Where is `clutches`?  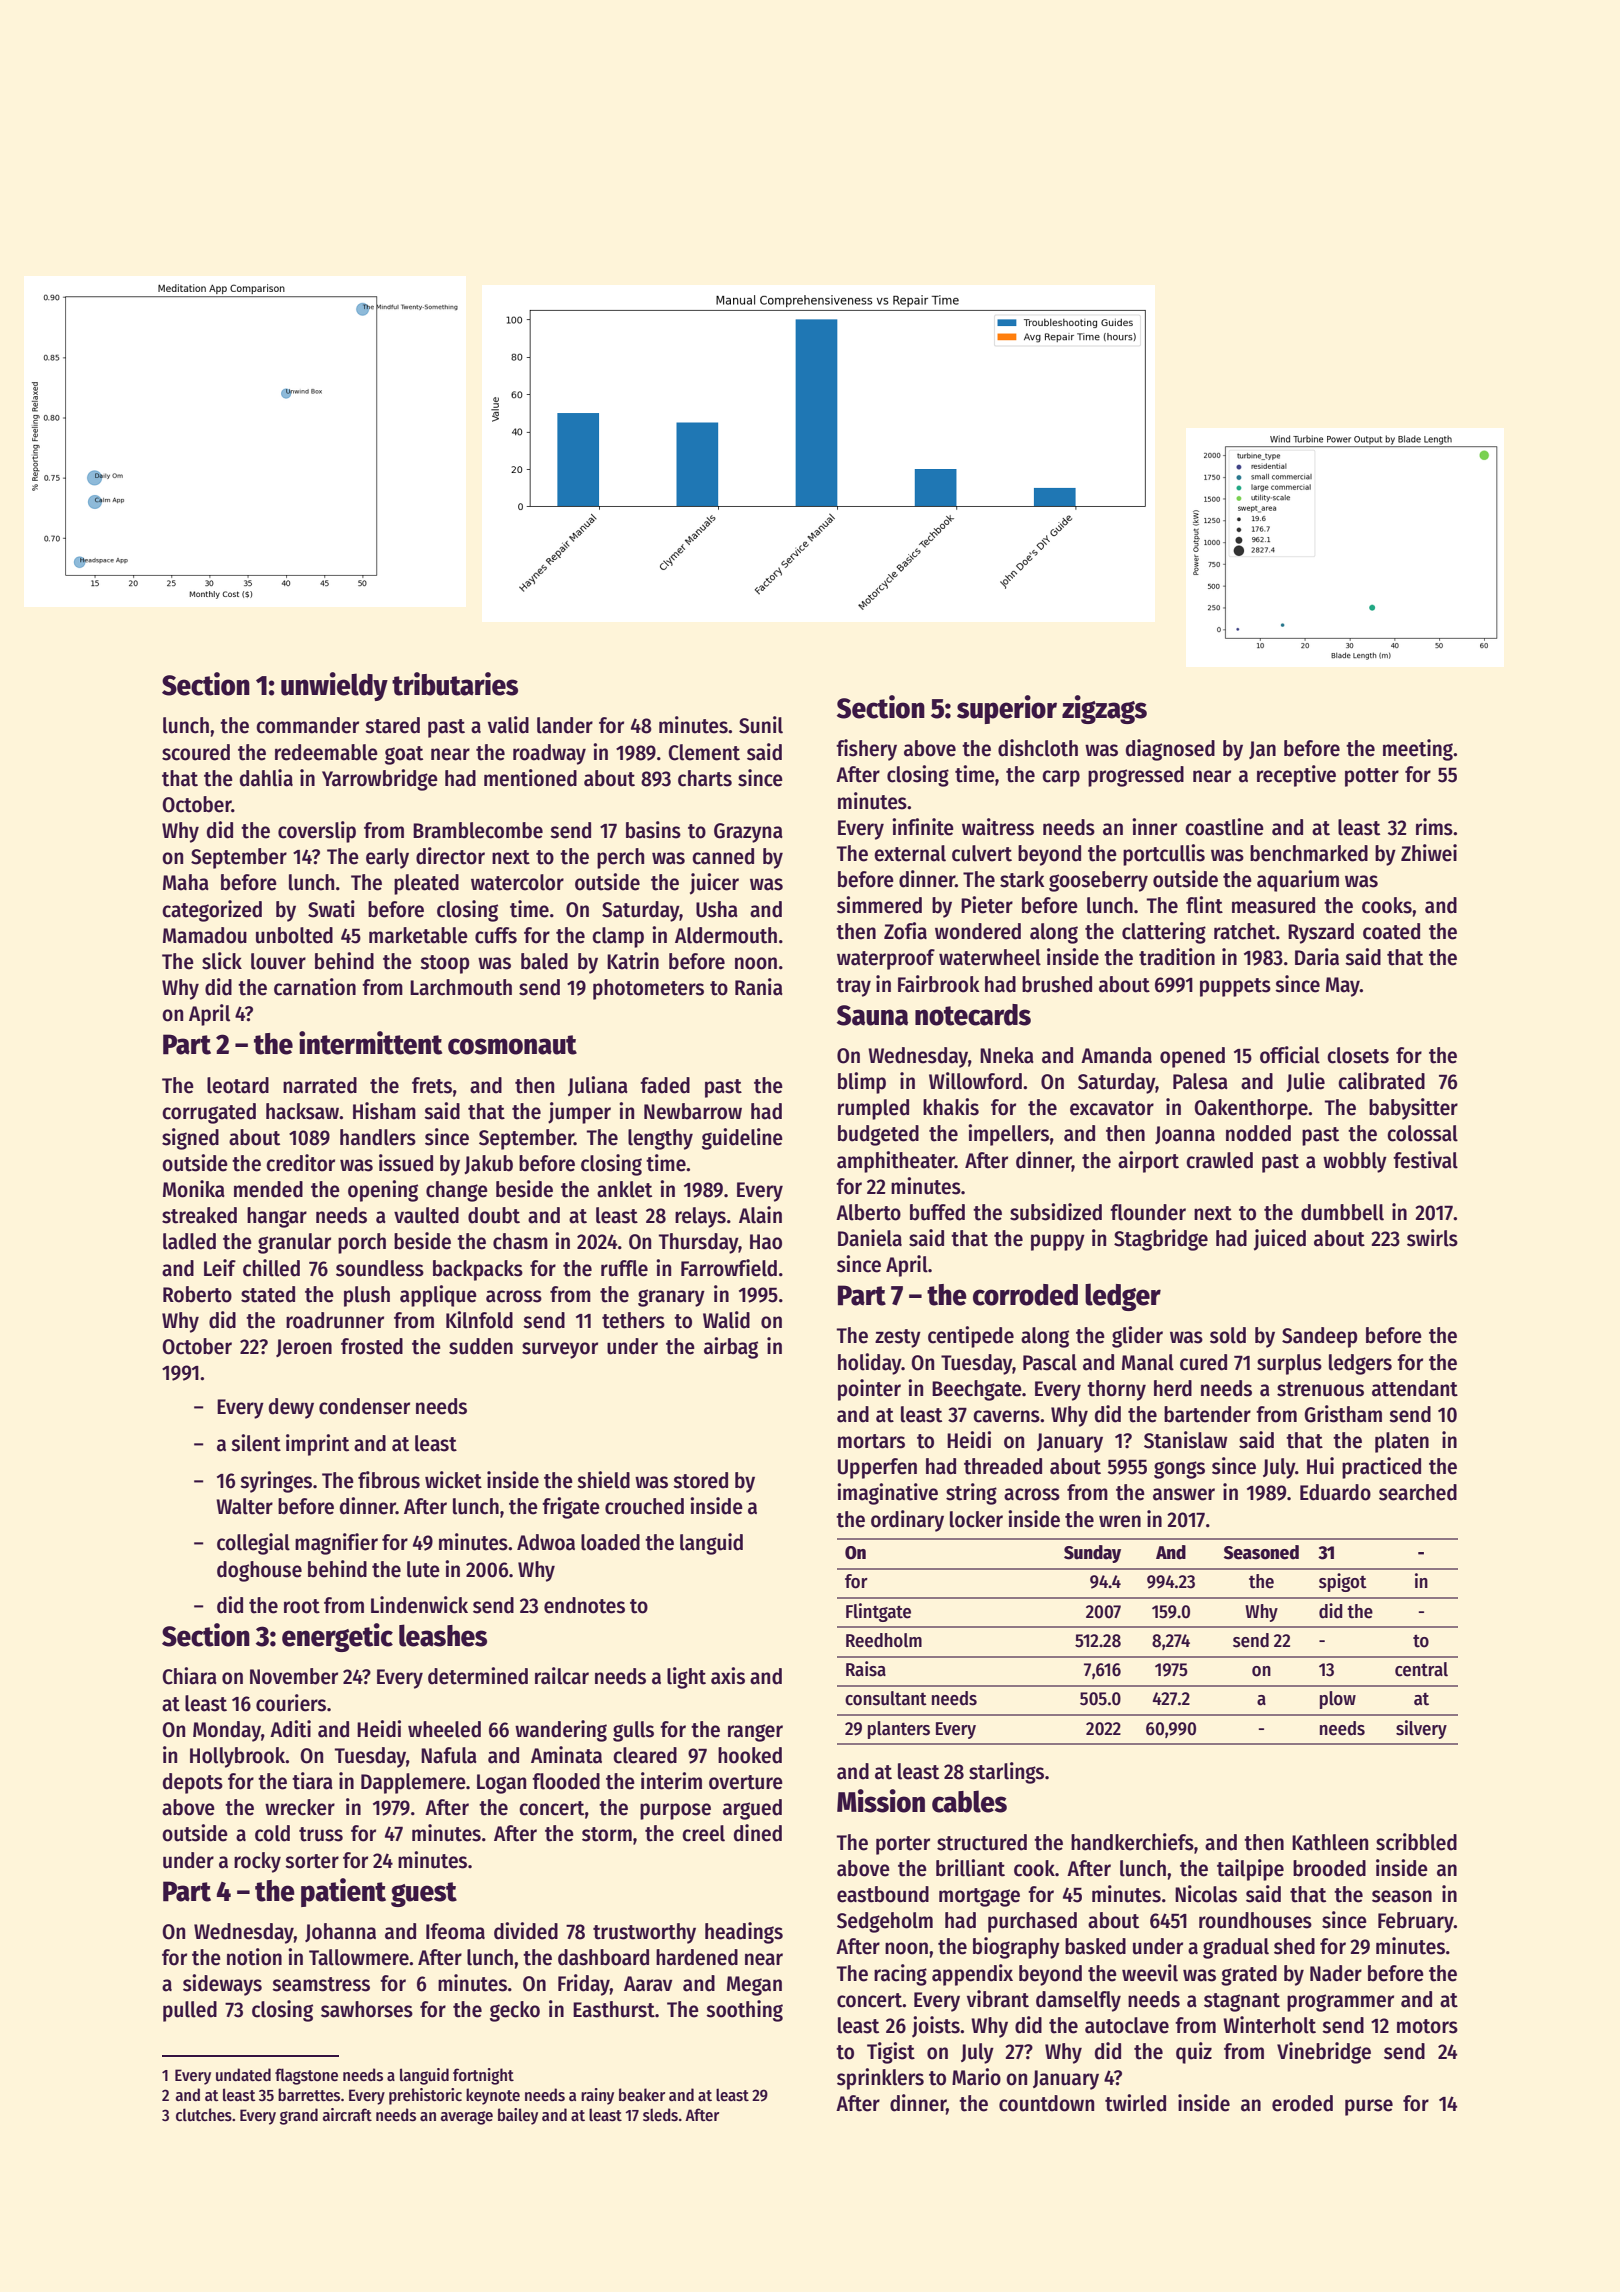
clutches is located at coordinates (204, 2114).
